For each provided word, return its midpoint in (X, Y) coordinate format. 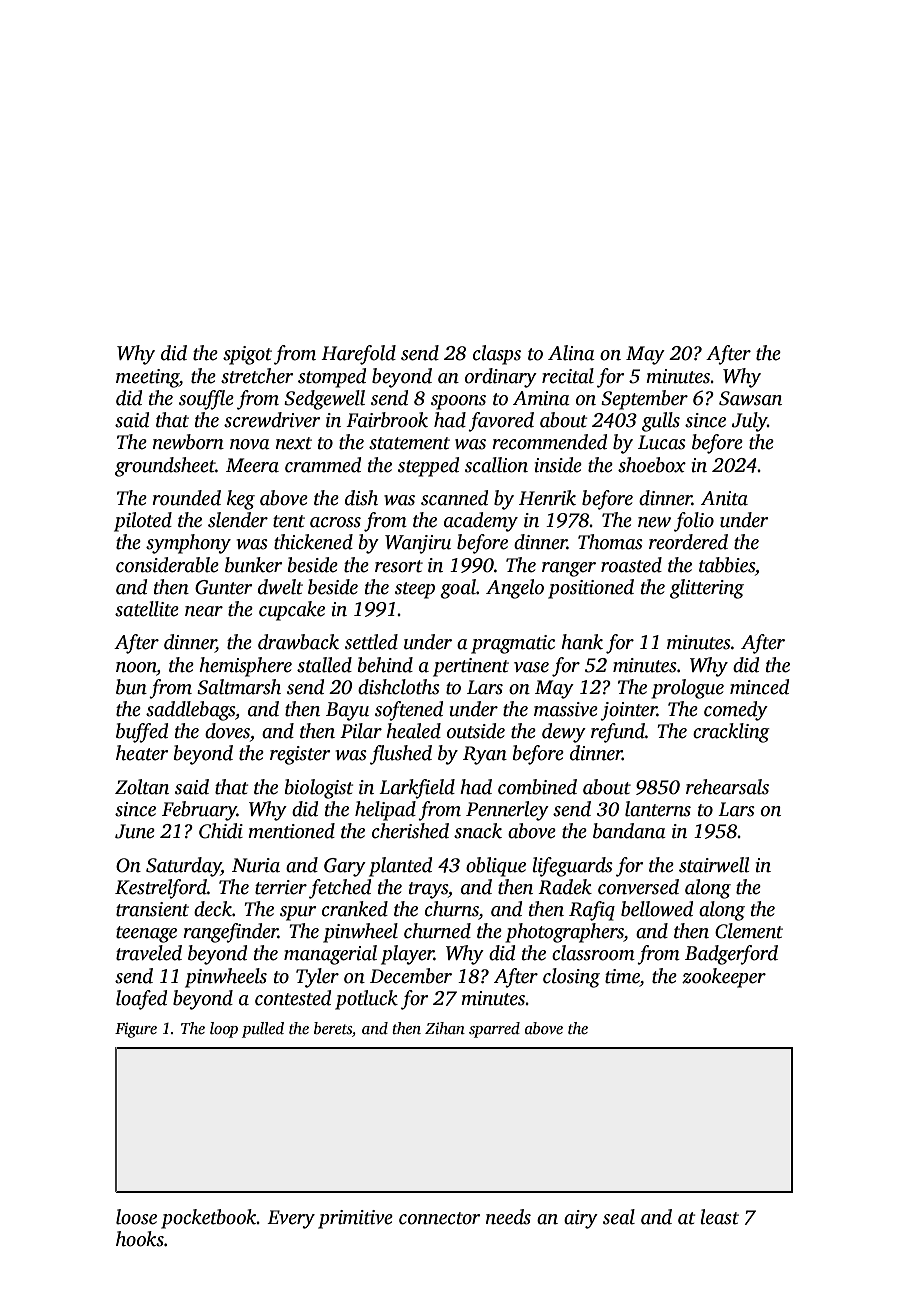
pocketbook (209, 1219)
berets (333, 1028)
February (199, 811)
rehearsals (727, 787)
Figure (136, 1030)
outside (476, 731)
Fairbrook (387, 420)
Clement (749, 931)
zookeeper (724, 978)
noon (136, 667)
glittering (707, 589)
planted (400, 867)
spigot (247, 355)
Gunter (223, 587)
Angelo (515, 589)
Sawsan (750, 398)
